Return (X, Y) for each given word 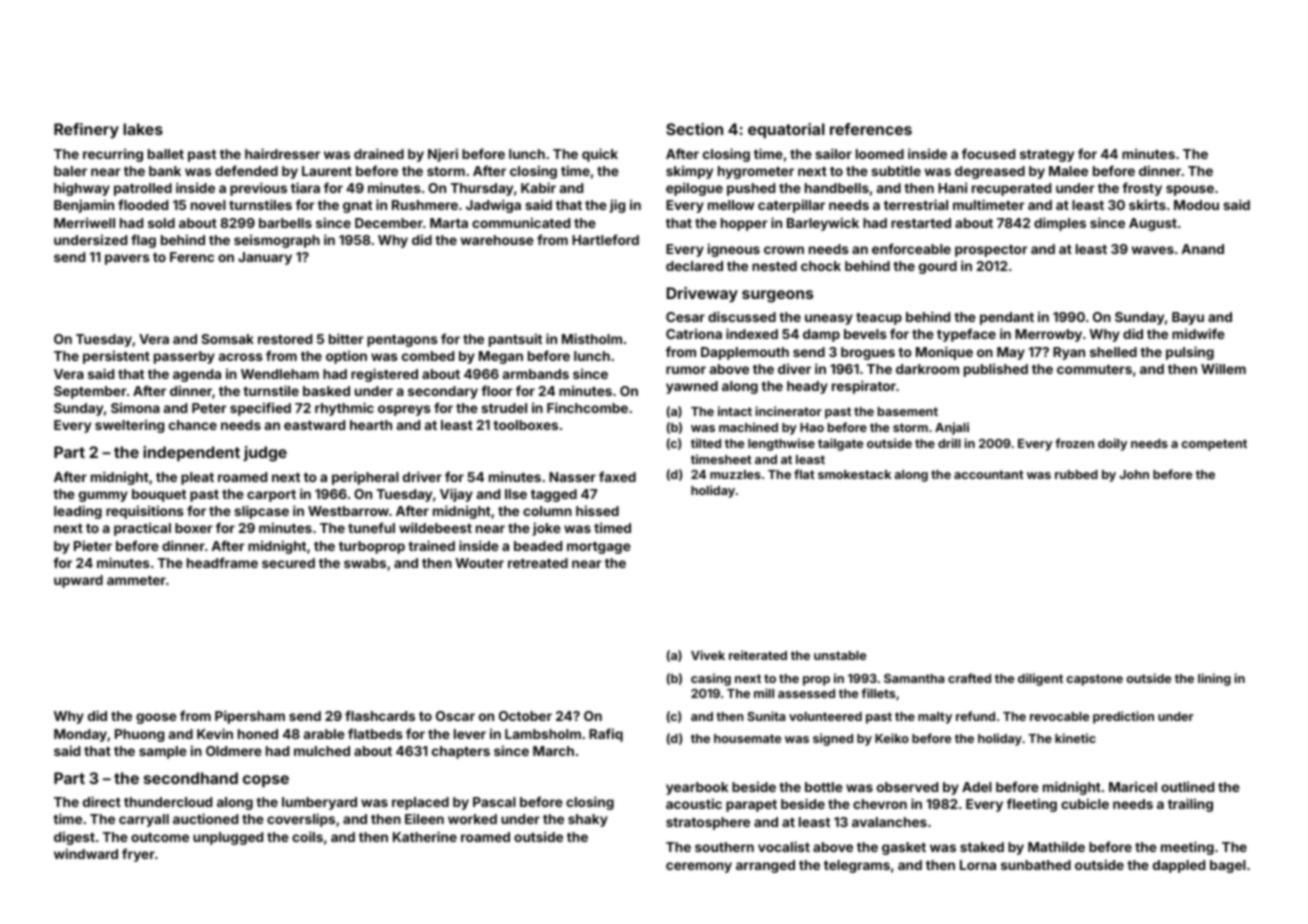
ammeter (136, 580)
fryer (138, 855)
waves (1152, 250)
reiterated (758, 655)
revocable (1059, 716)
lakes (143, 129)
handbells (837, 188)
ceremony (699, 867)
